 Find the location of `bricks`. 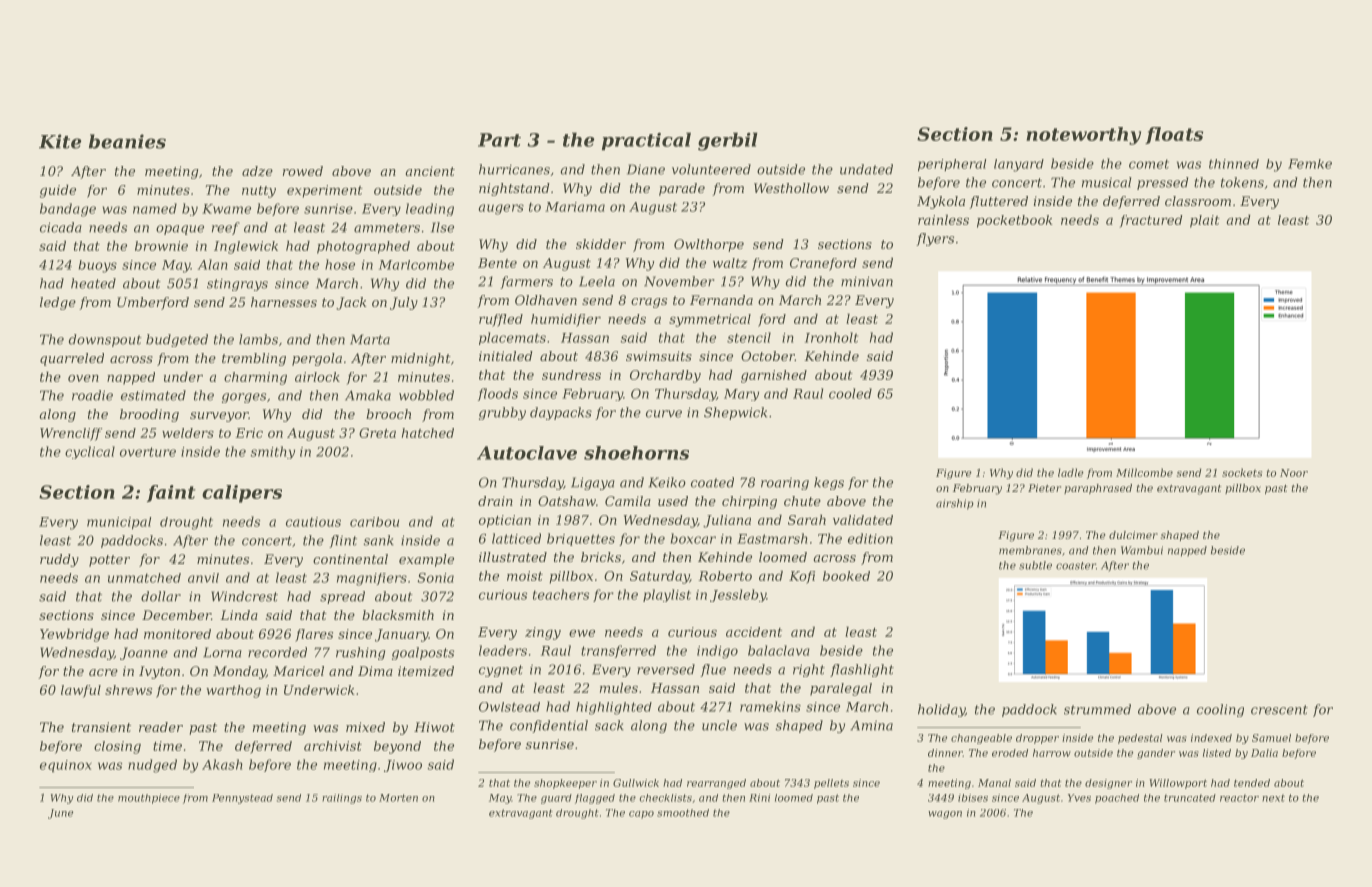

bricks is located at coordinates (601, 557).
